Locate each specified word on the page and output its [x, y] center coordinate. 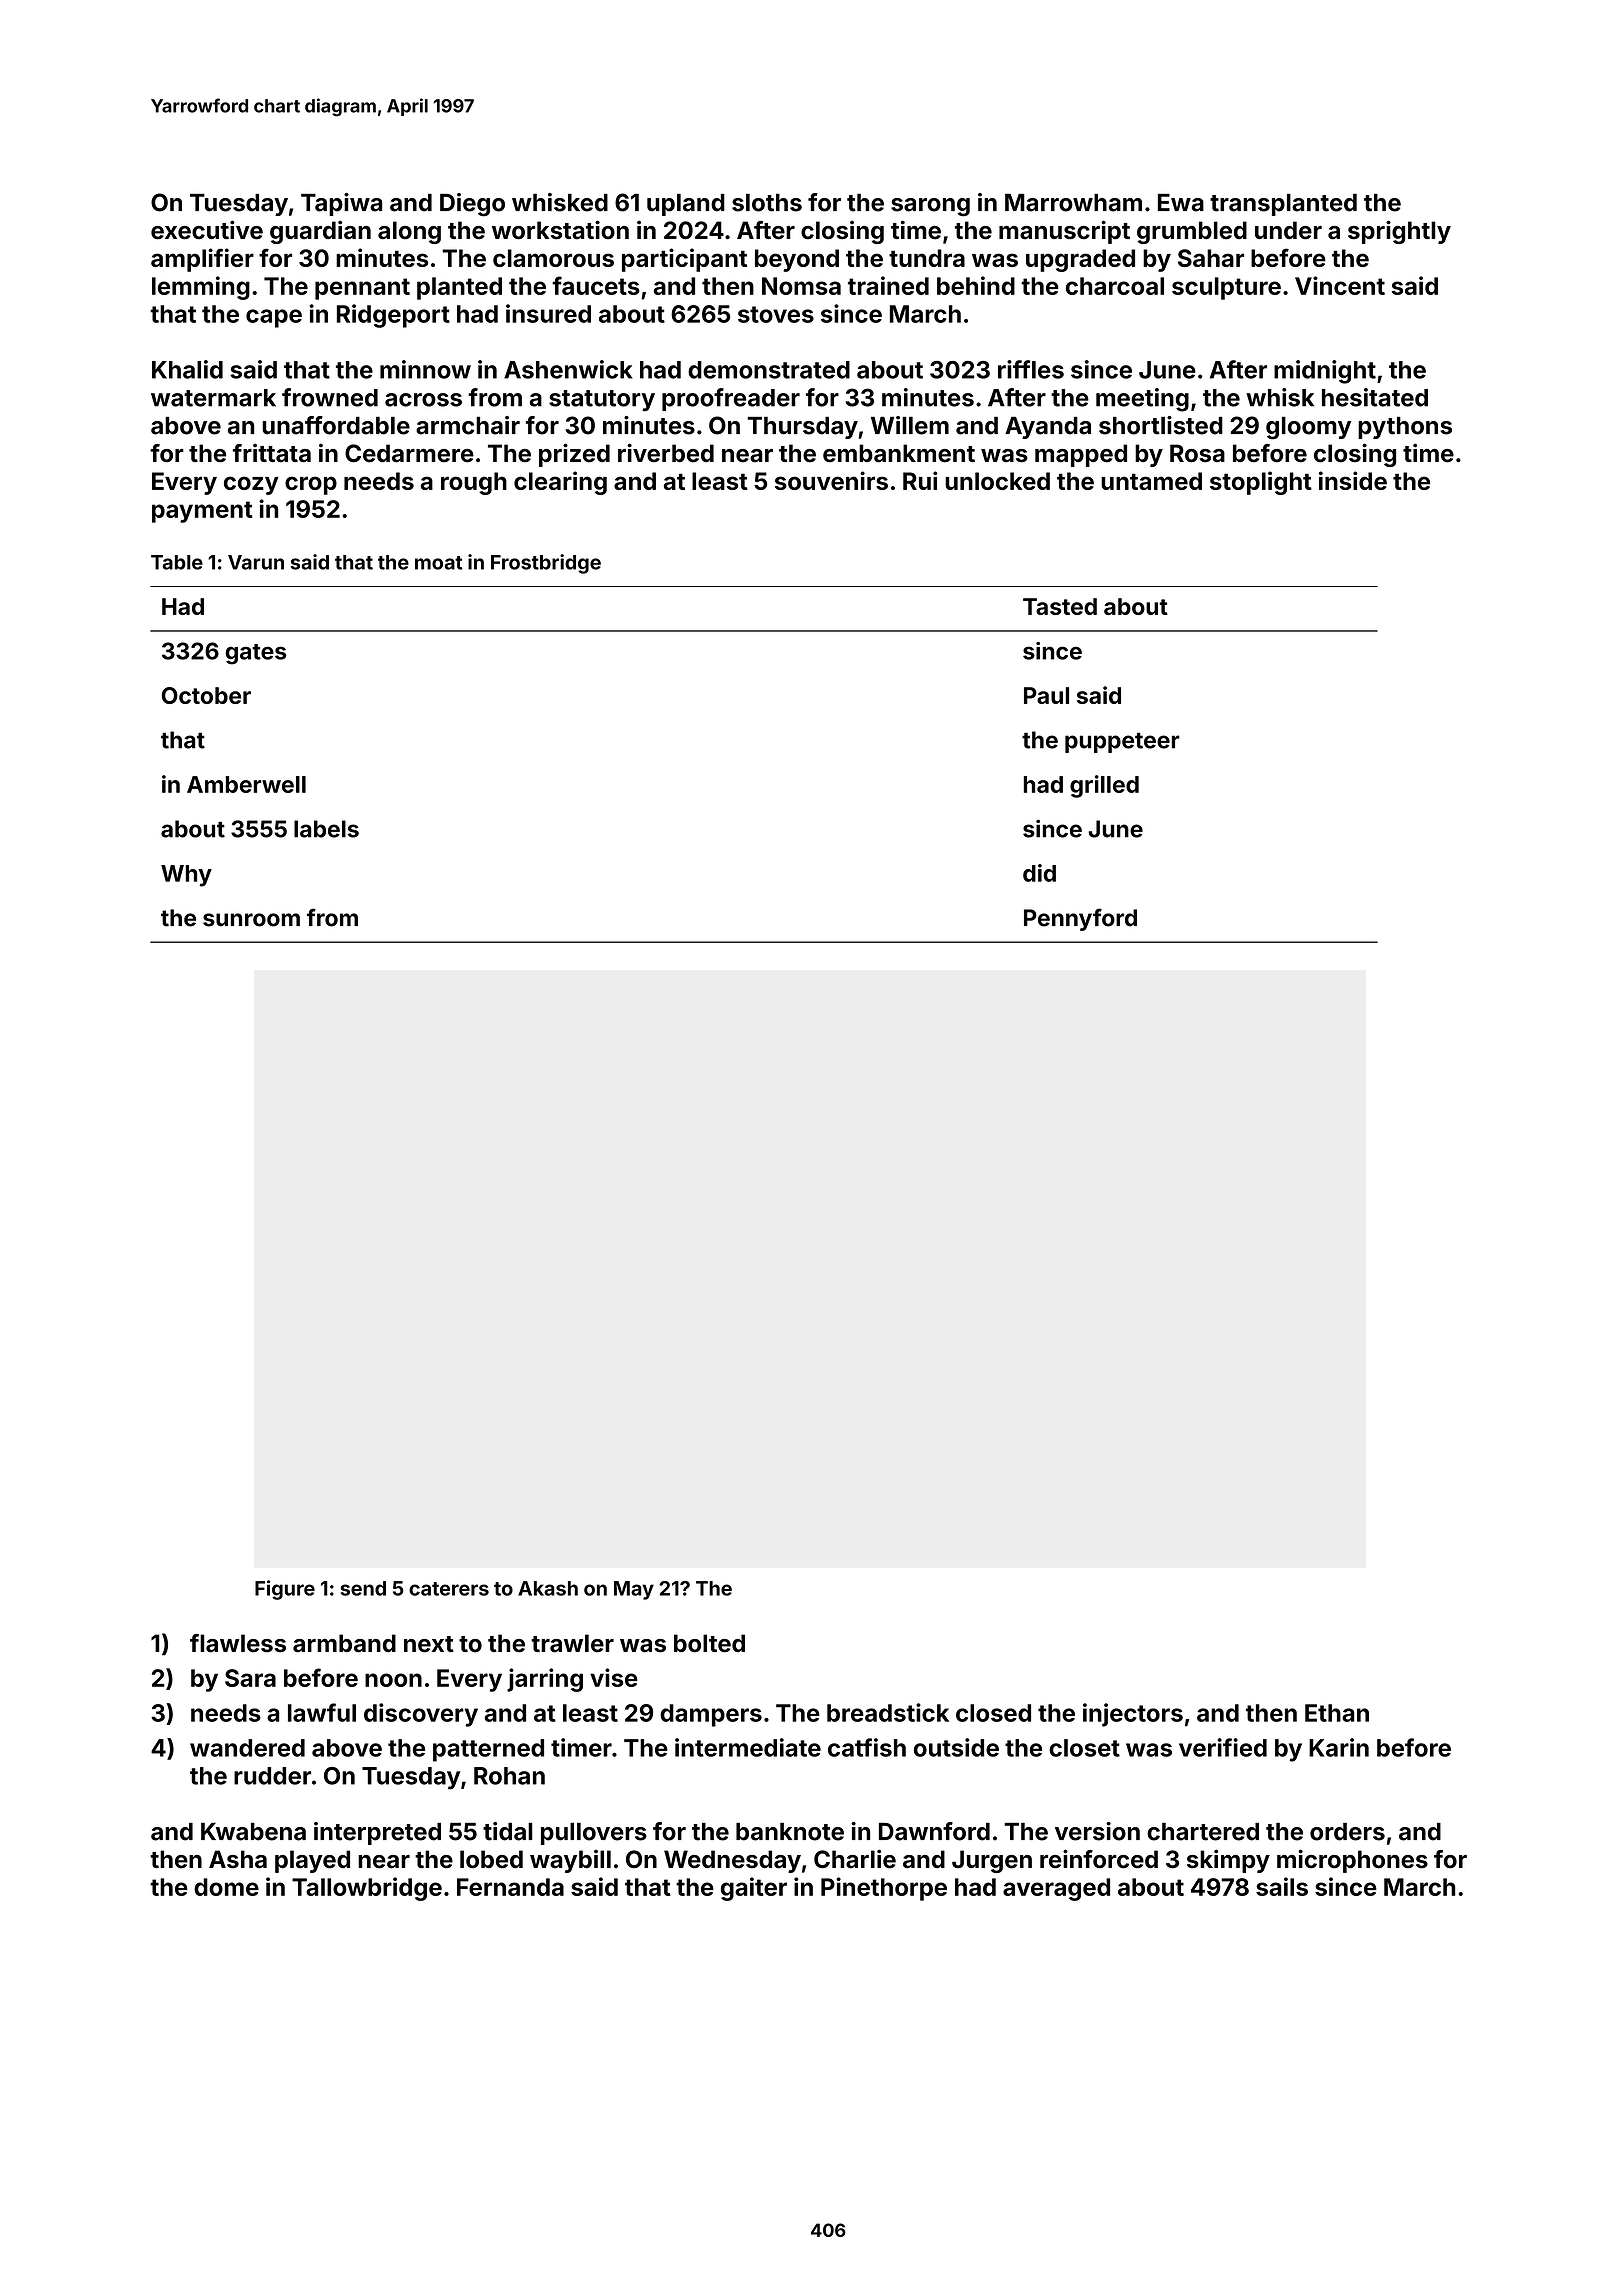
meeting [1142, 400]
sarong [930, 207]
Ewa [1181, 203]
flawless [238, 1643]
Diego [472, 205]
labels [326, 829]
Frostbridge [546, 564]
